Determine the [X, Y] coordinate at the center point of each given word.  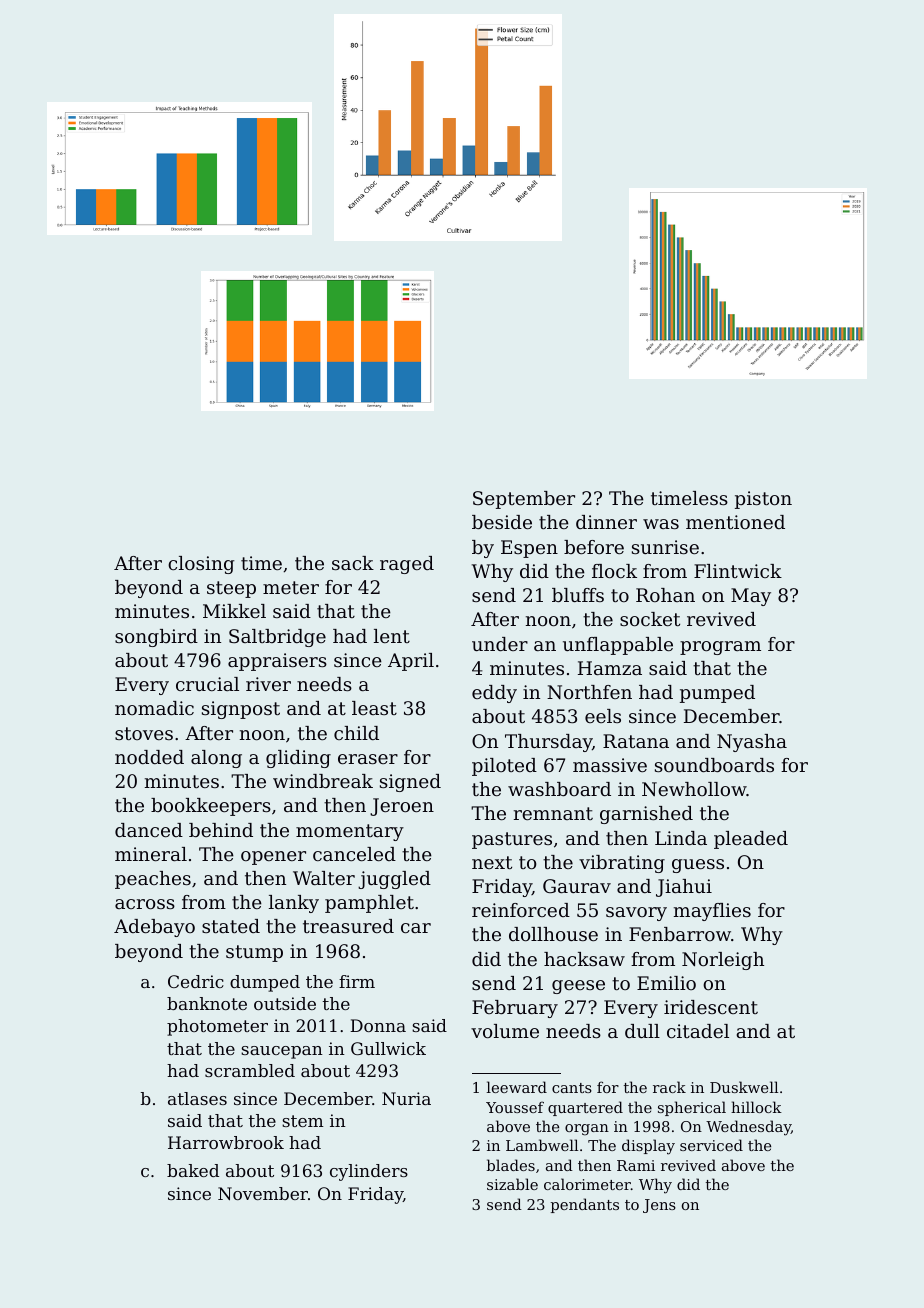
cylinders [369, 1172]
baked [193, 1170]
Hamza [610, 668]
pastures [512, 840]
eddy [494, 694]
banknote [207, 1003]
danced [149, 830]
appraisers [277, 662]
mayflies [712, 912]
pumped [717, 694]
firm [357, 981]
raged [407, 565]
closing [201, 565]
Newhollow [694, 789]
